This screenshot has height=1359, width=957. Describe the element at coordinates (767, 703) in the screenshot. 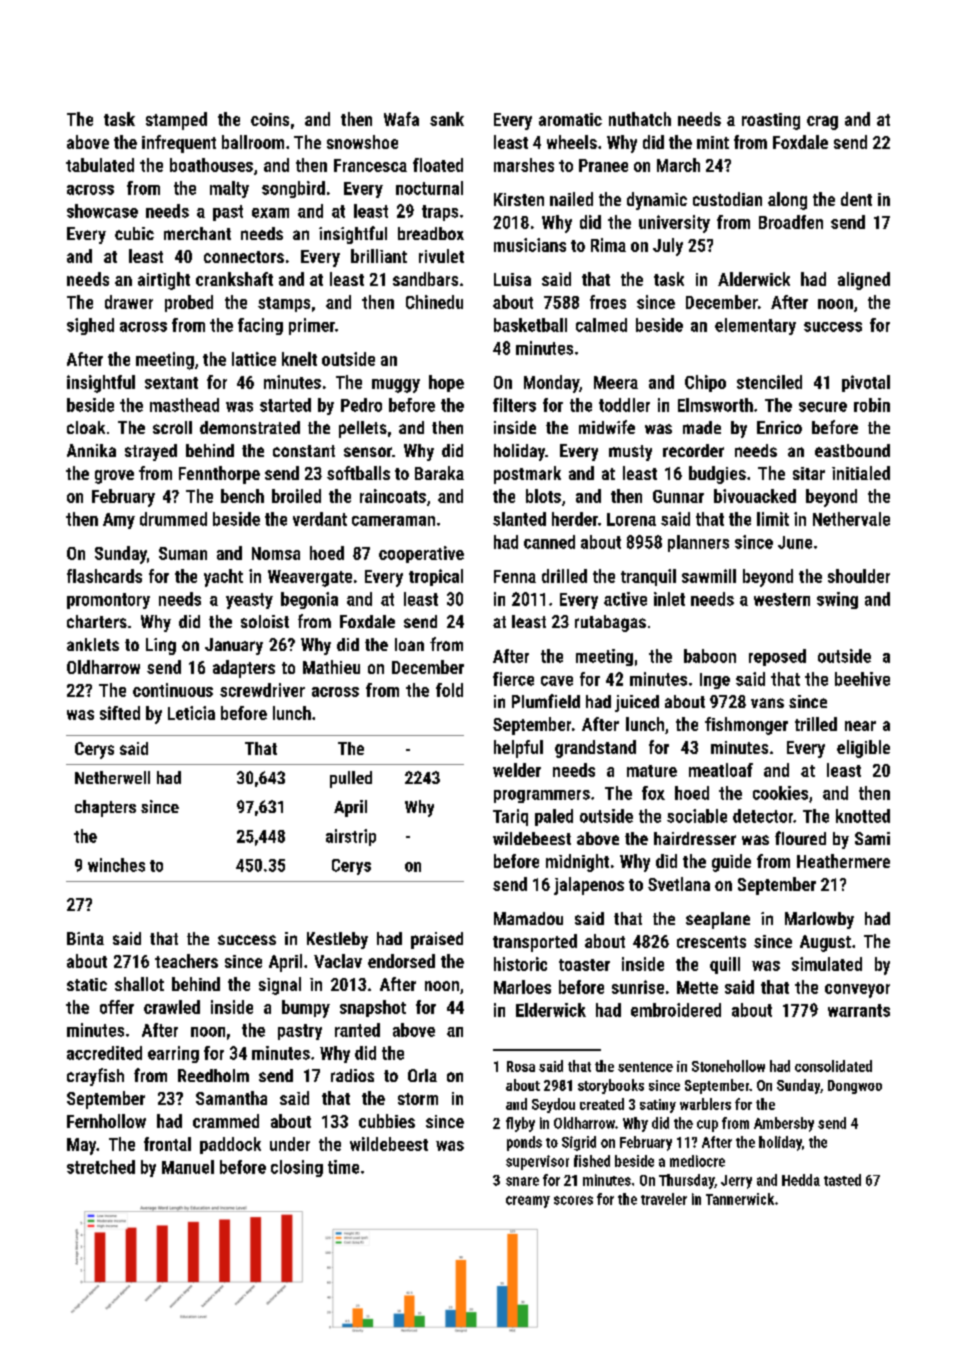

I see `vans` at that location.
